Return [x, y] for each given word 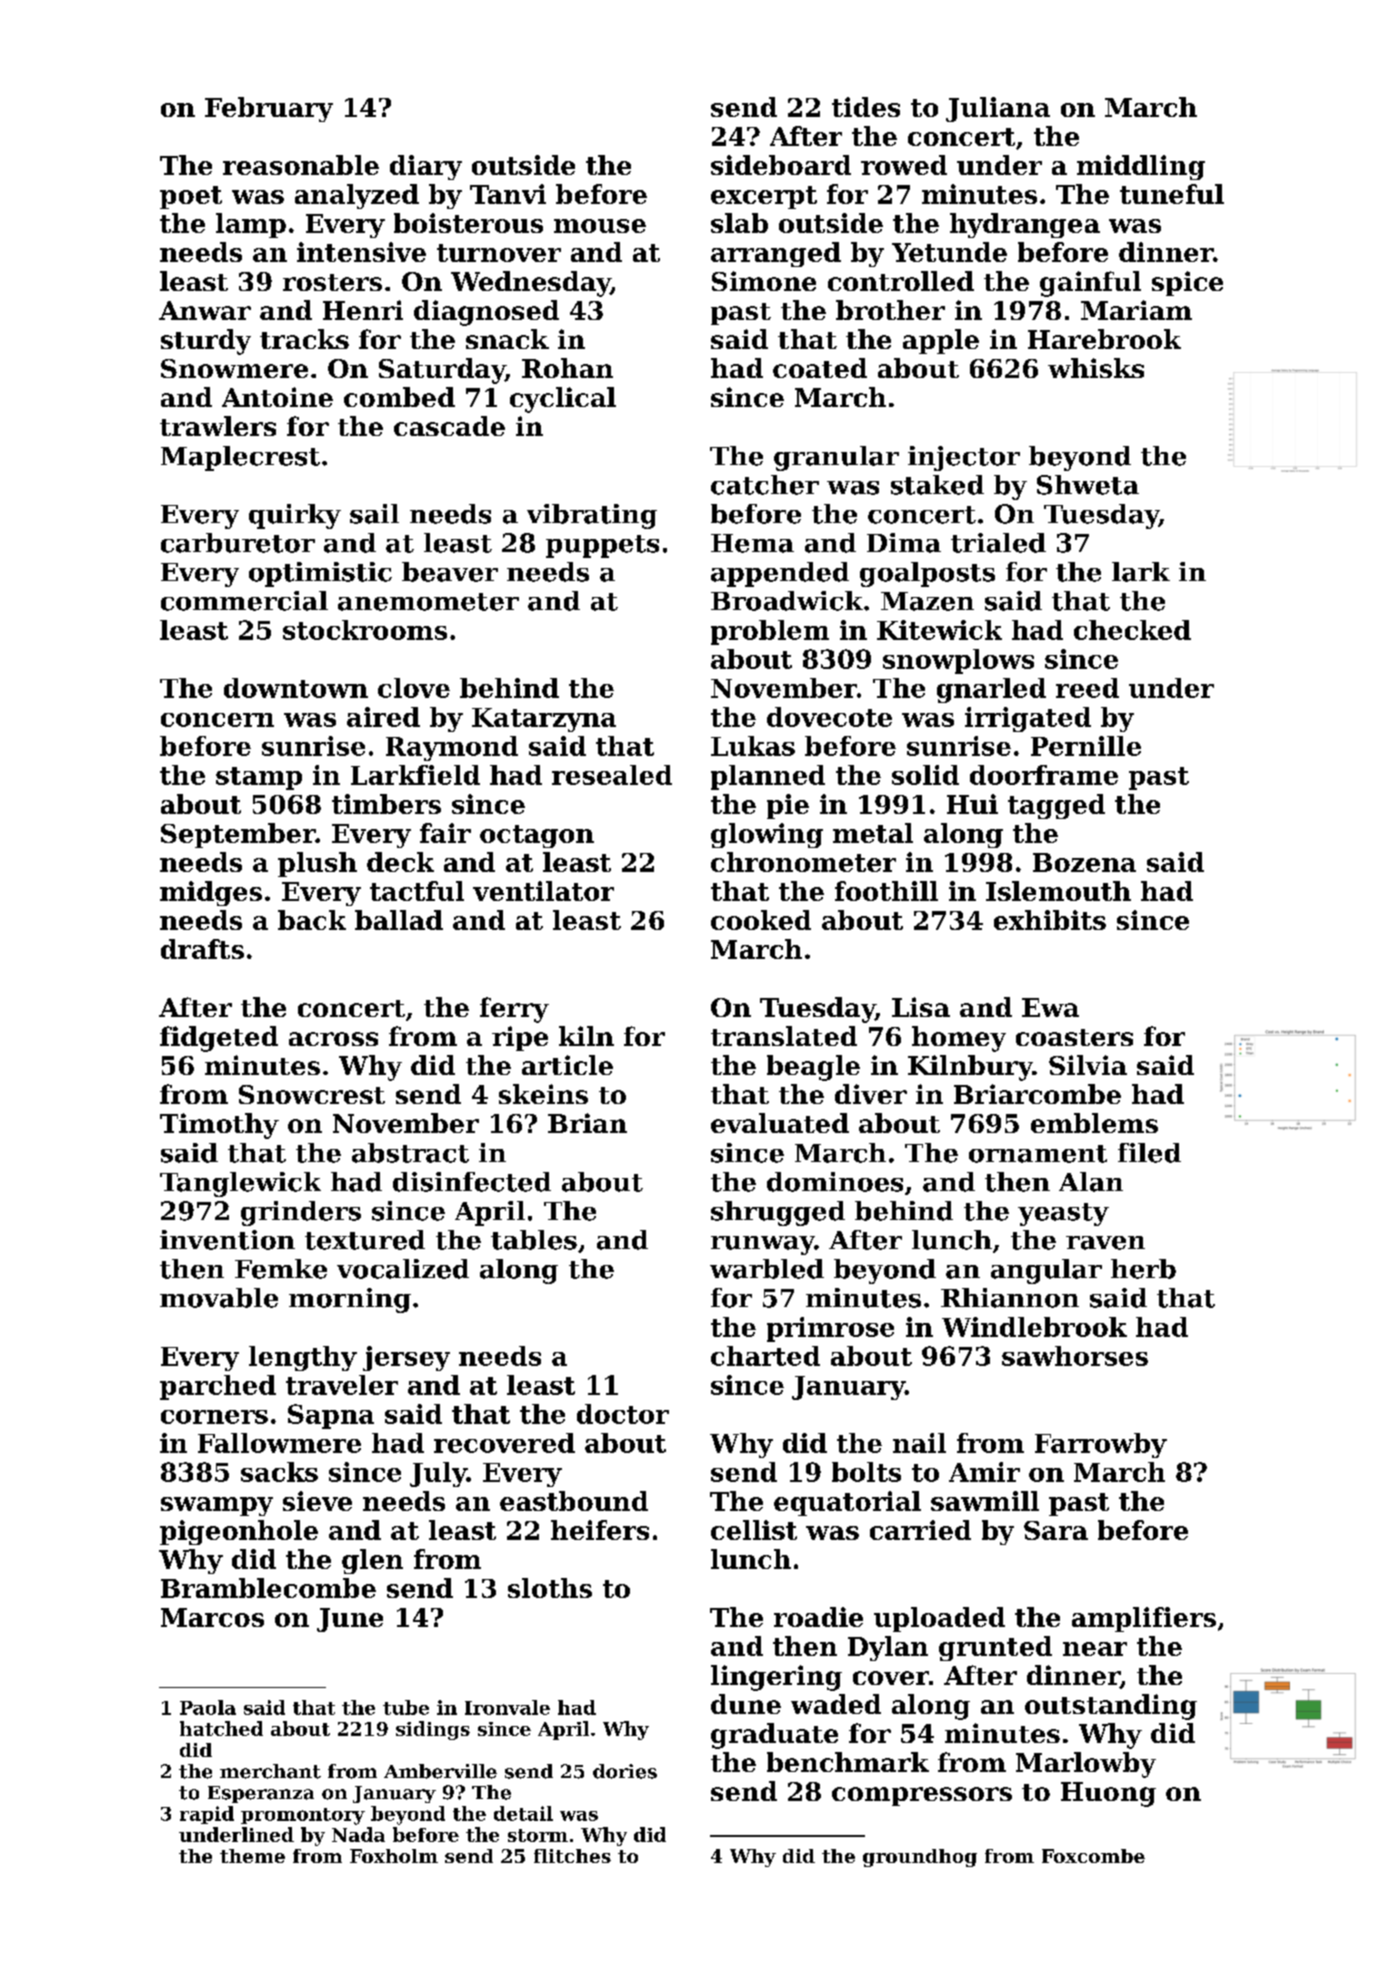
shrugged [778, 1213]
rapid [207, 1815]
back [312, 920]
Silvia [1088, 1065]
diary [426, 167]
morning [350, 1300]
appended [780, 574]
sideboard [781, 165]
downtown [296, 688]
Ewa [1050, 1007]
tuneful [1172, 194]
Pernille [1086, 746]
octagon [537, 836]
